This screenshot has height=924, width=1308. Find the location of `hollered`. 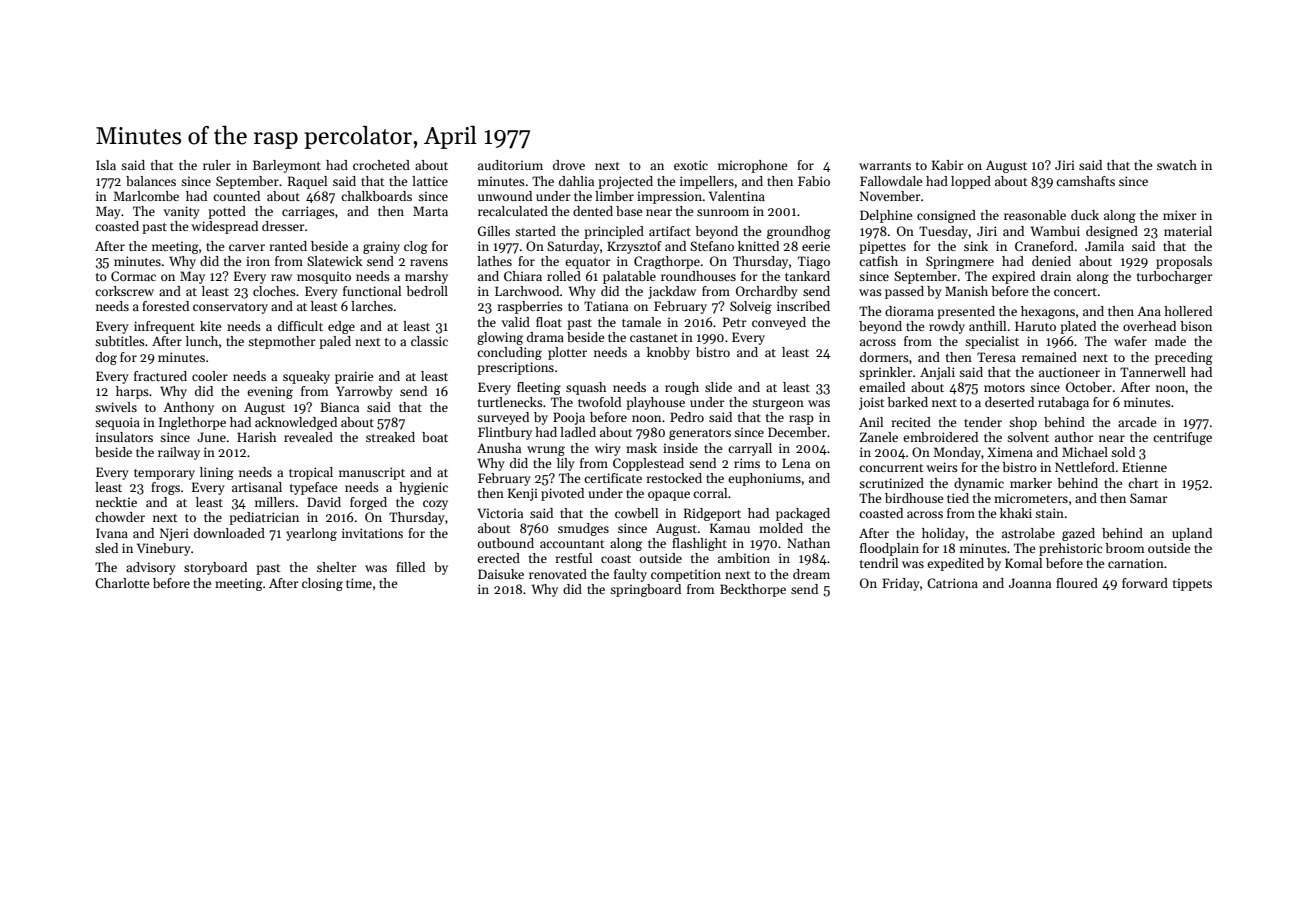

hollered is located at coordinates (1188, 311).
